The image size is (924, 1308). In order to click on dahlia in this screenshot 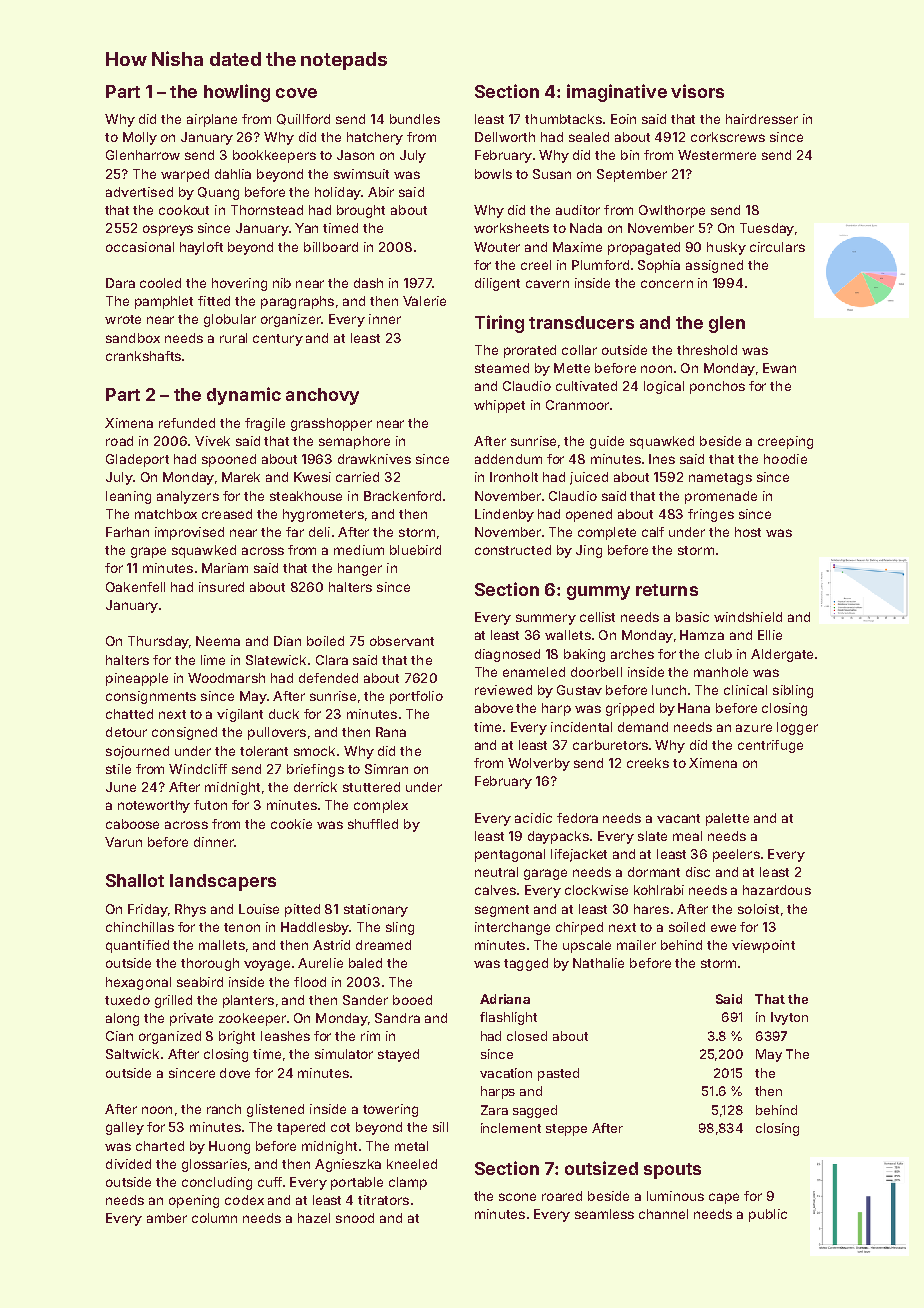, I will do `click(233, 174)`.
